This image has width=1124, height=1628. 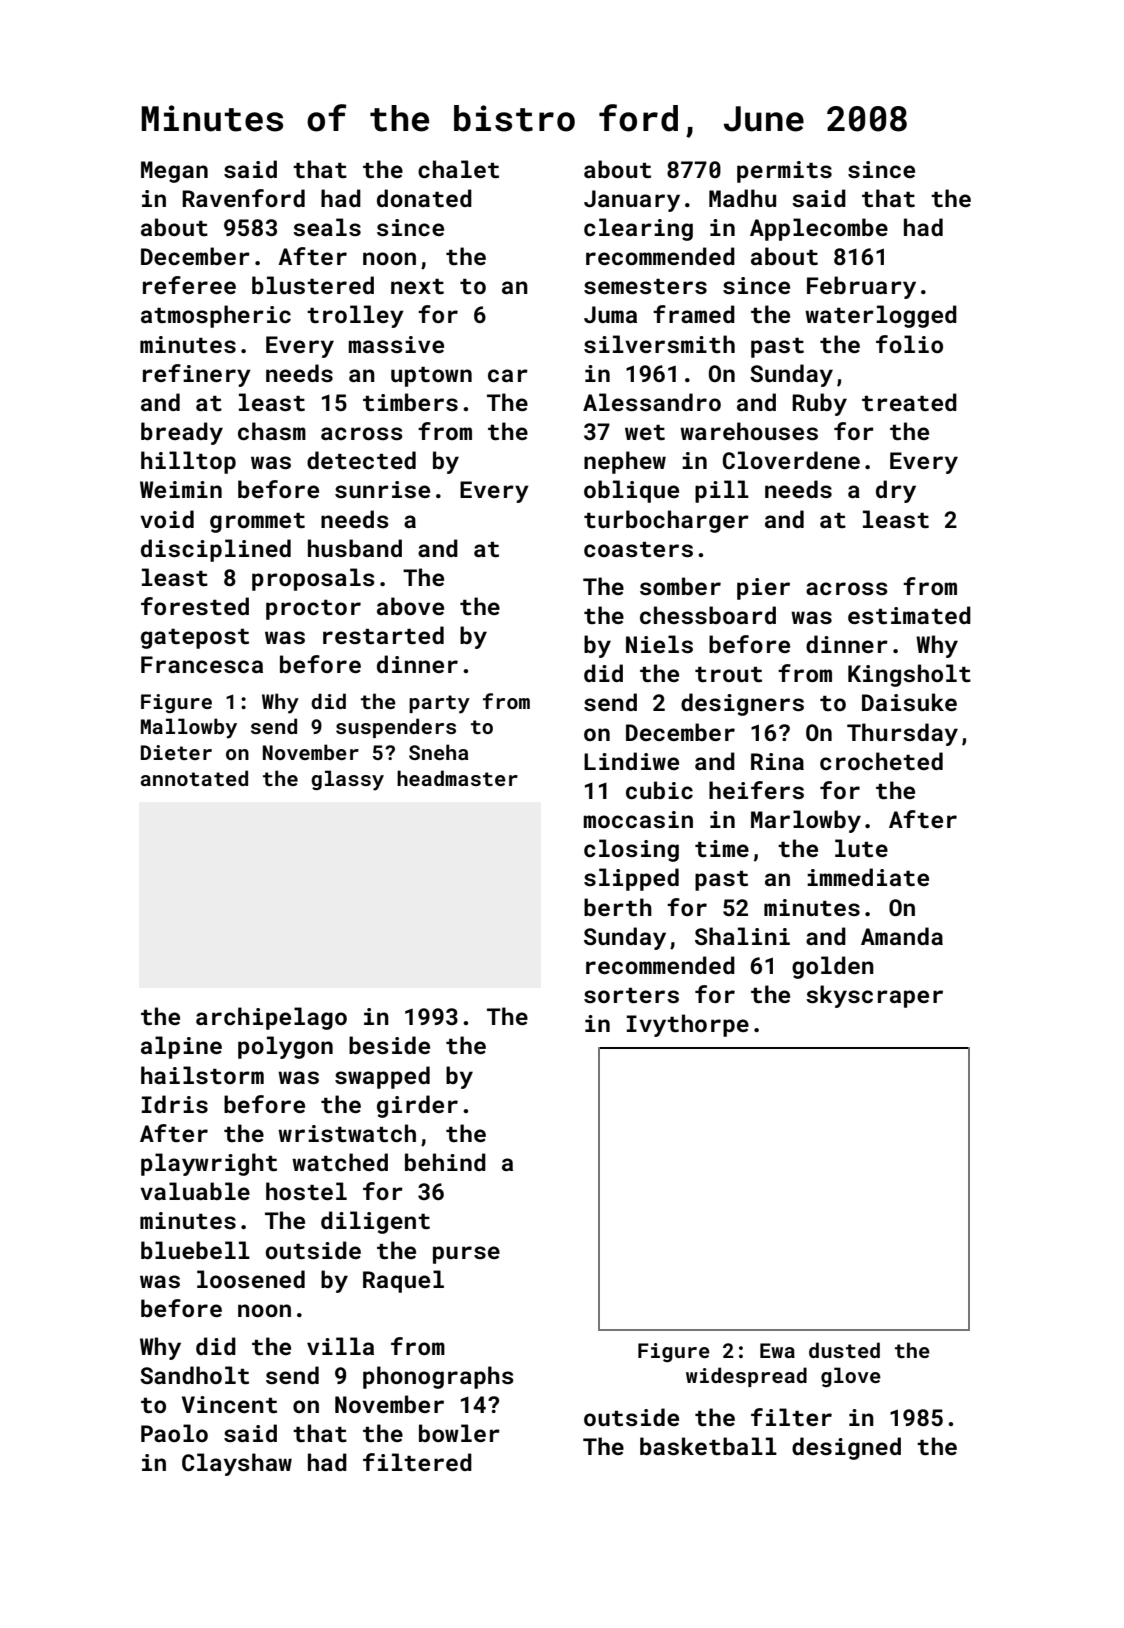 I want to click on permits, so click(x=784, y=172).
